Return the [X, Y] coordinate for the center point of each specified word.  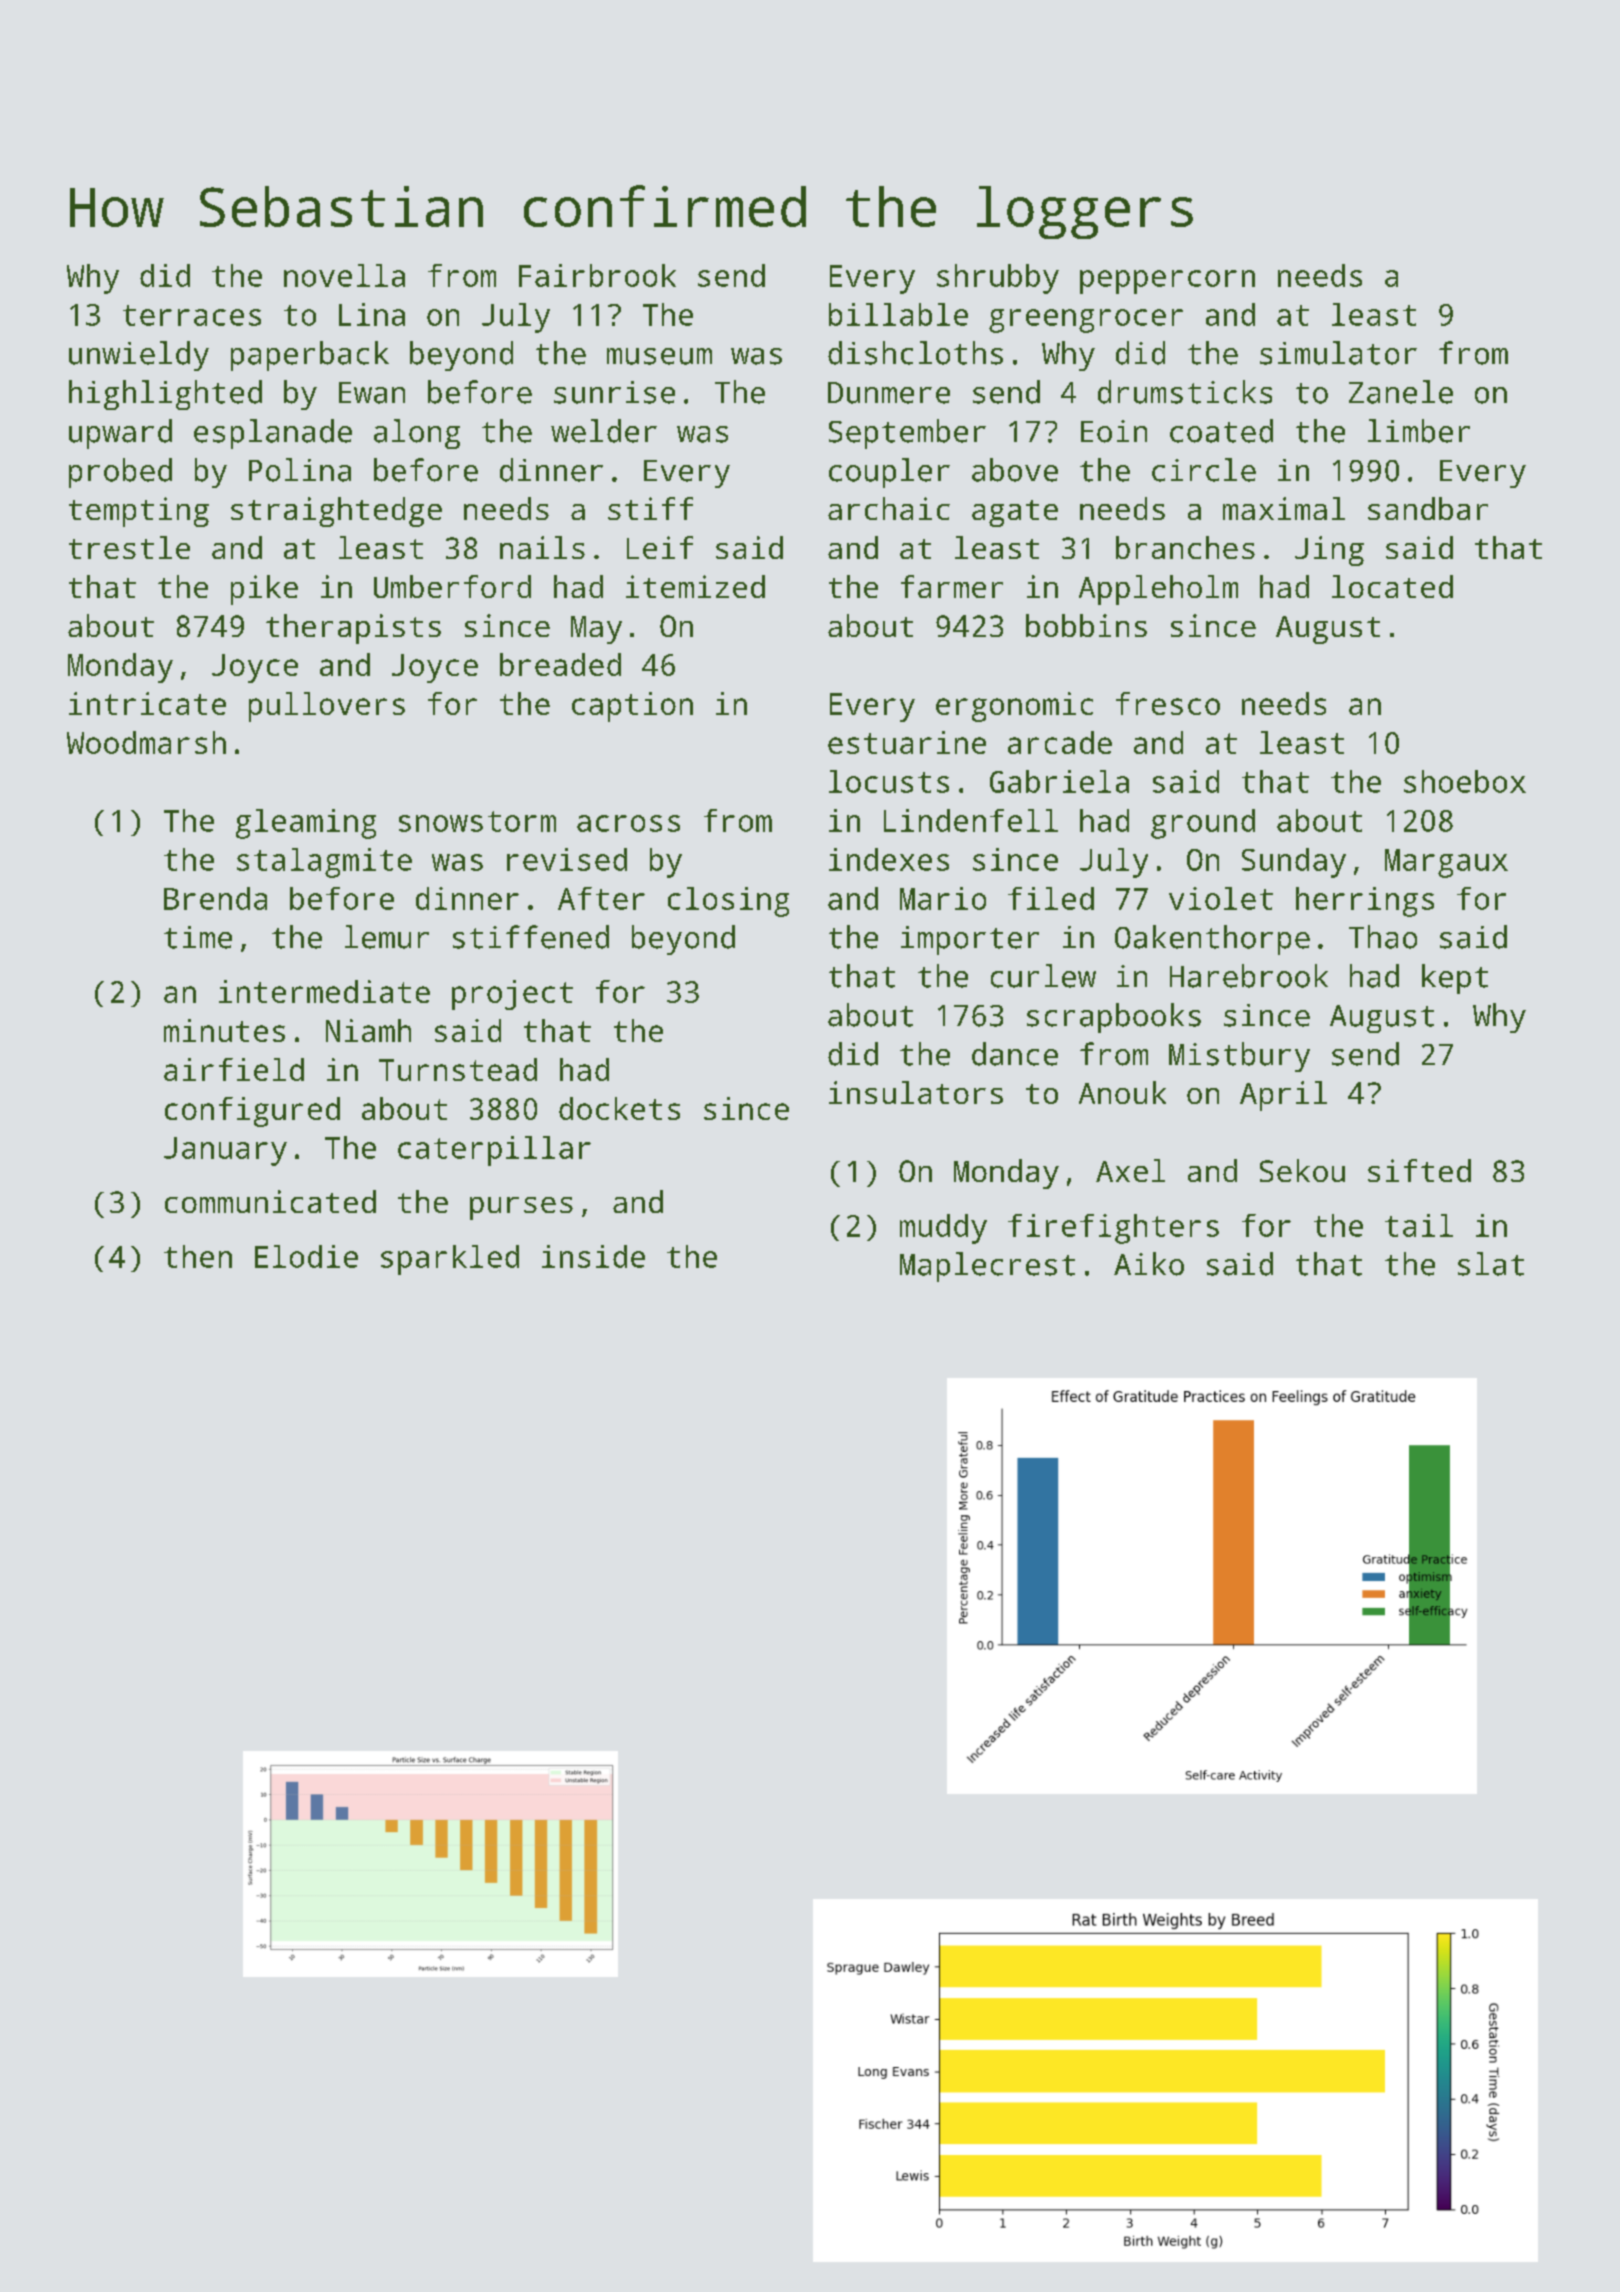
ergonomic [1014, 707]
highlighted [165, 395]
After [601, 898]
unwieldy [139, 356]
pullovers [327, 707]
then [198, 1256]
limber [1419, 431]
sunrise [614, 392]
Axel [1130, 1170]
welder [604, 431]
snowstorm [477, 821]
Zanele [1401, 392]
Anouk [1122, 1092]
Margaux [1446, 863]
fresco [1168, 703]
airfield [234, 1069]
